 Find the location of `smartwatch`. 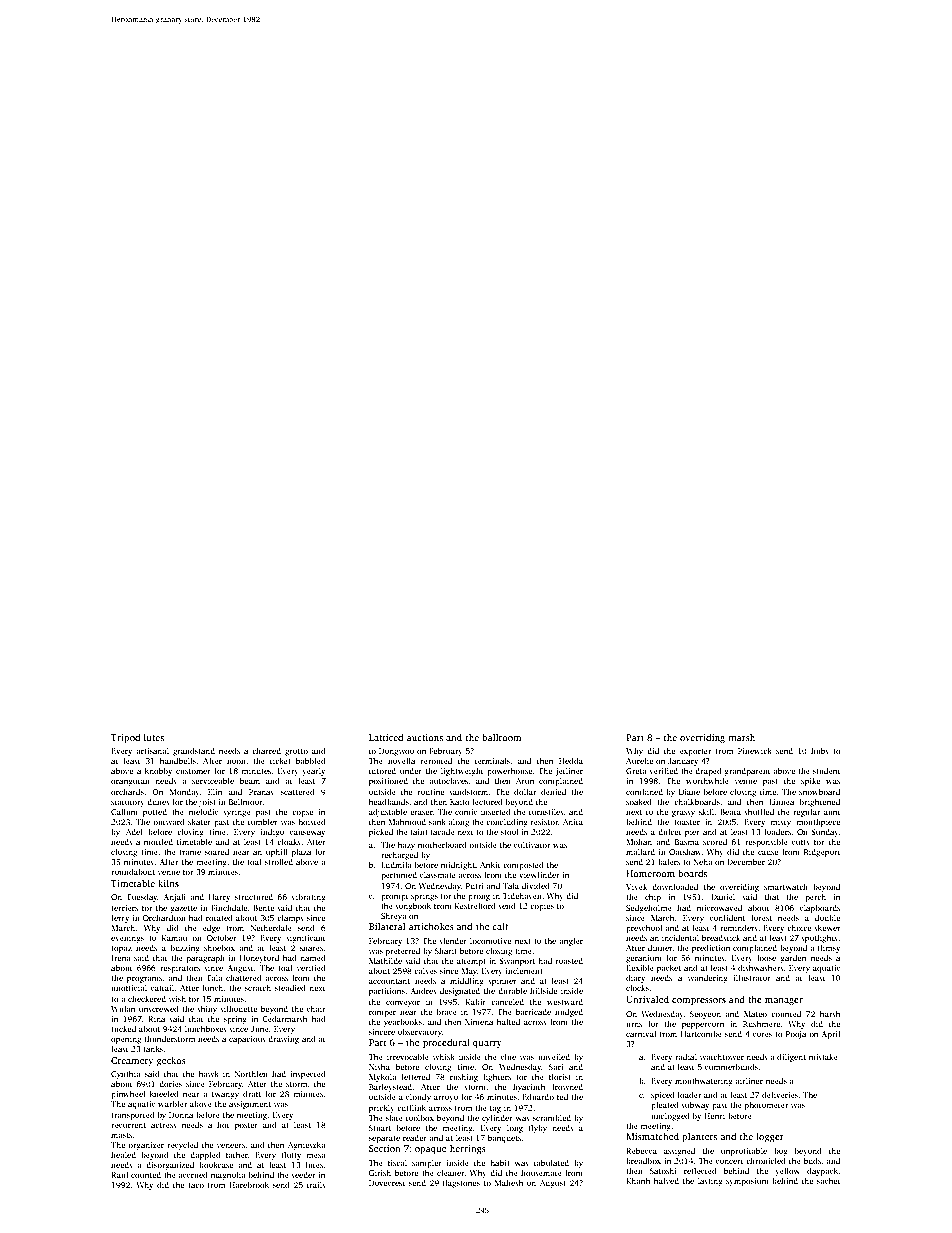

smartwatch is located at coordinates (786, 887).
